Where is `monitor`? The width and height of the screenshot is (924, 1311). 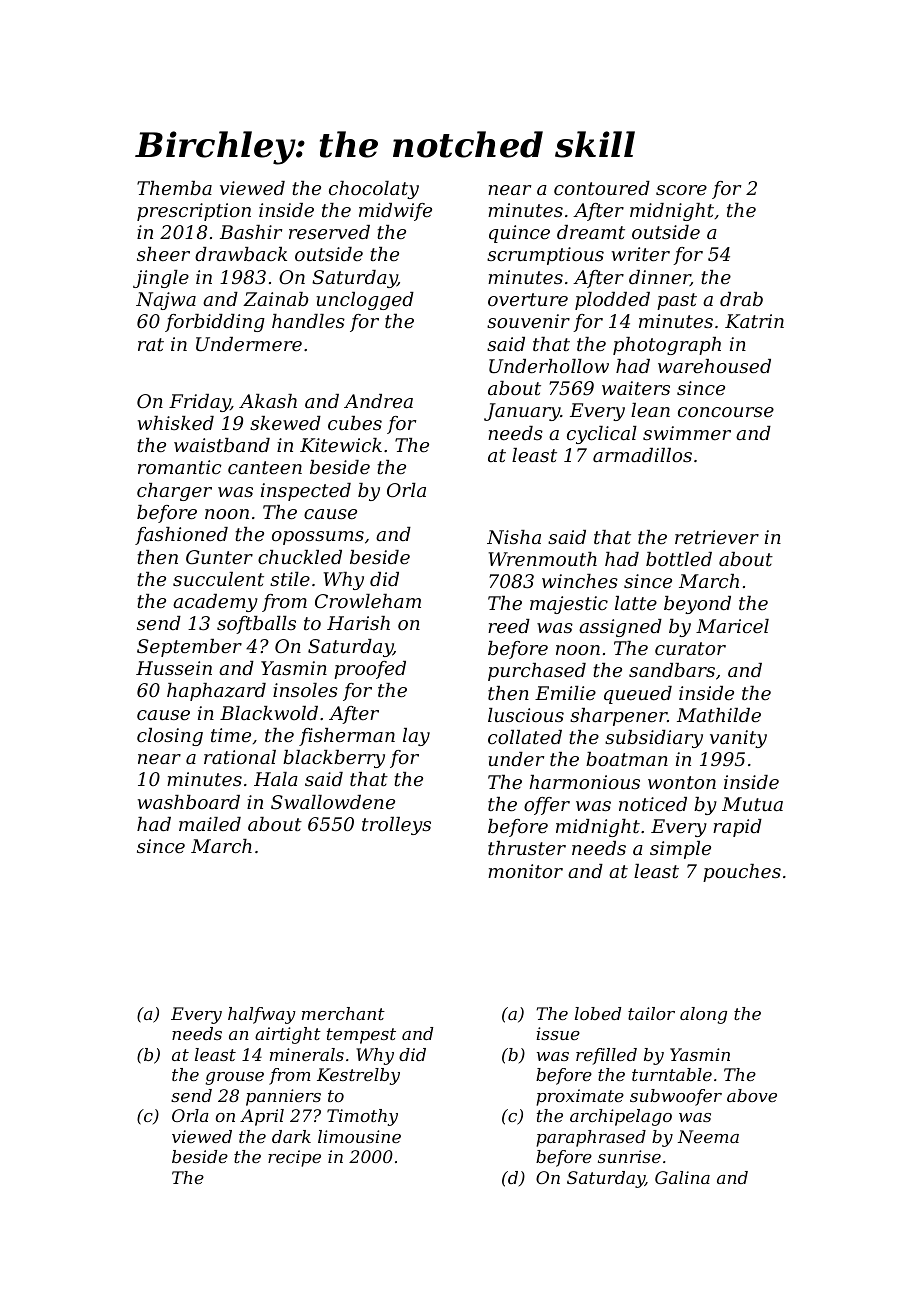
monitor is located at coordinates (525, 871).
